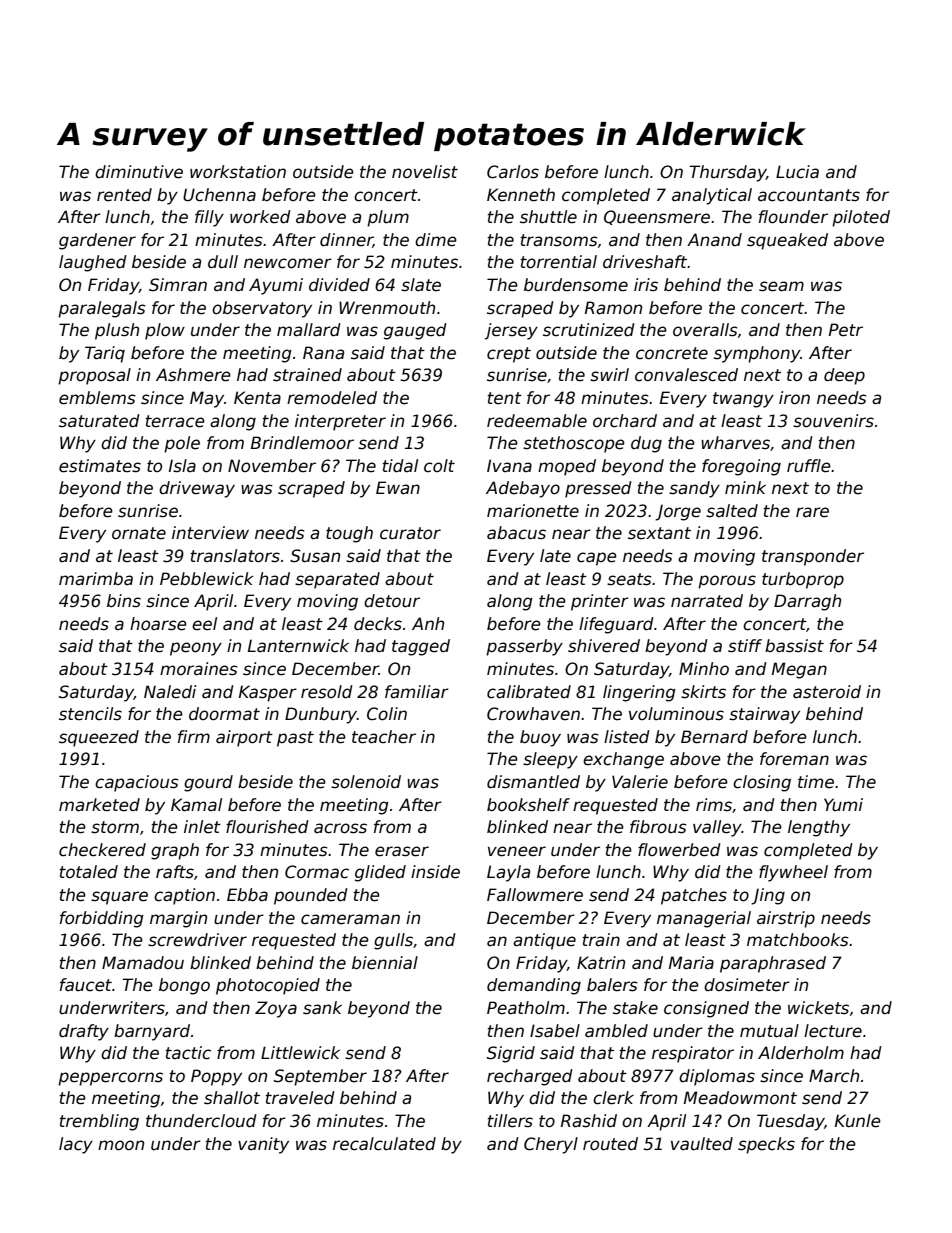  What do you see at coordinates (555, 1031) in the image?
I see `Isabel` at bounding box center [555, 1031].
